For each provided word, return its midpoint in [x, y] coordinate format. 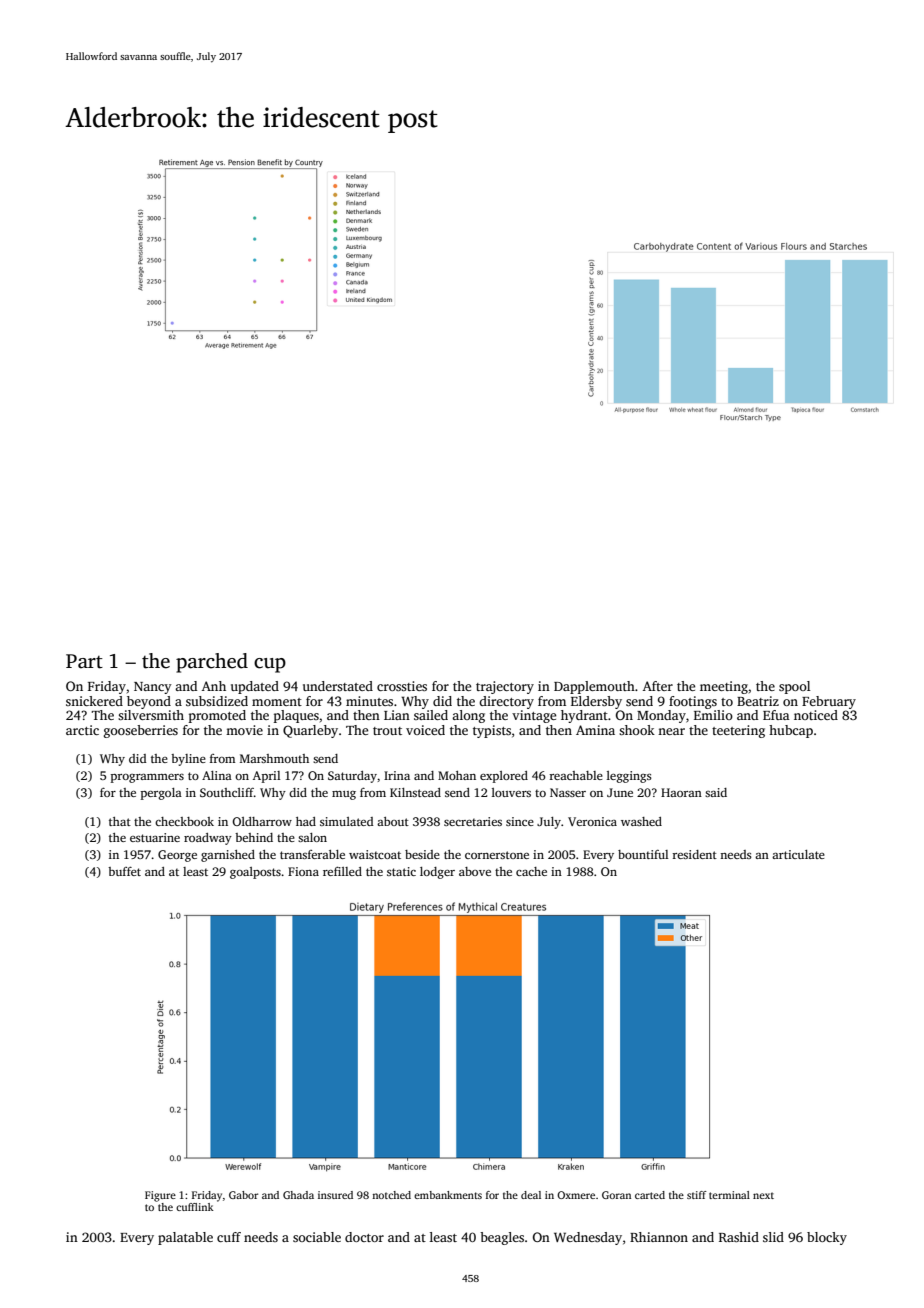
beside [422, 854]
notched [391, 1195]
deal [531, 1195]
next [763, 1195]
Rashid [739, 1237]
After [658, 686]
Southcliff [227, 792]
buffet [124, 871]
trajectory [505, 687]
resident [694, 854]
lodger [437, 873]
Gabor [243, 1195]
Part [84, 661]
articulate [798, 854]
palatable [185, 1238]
